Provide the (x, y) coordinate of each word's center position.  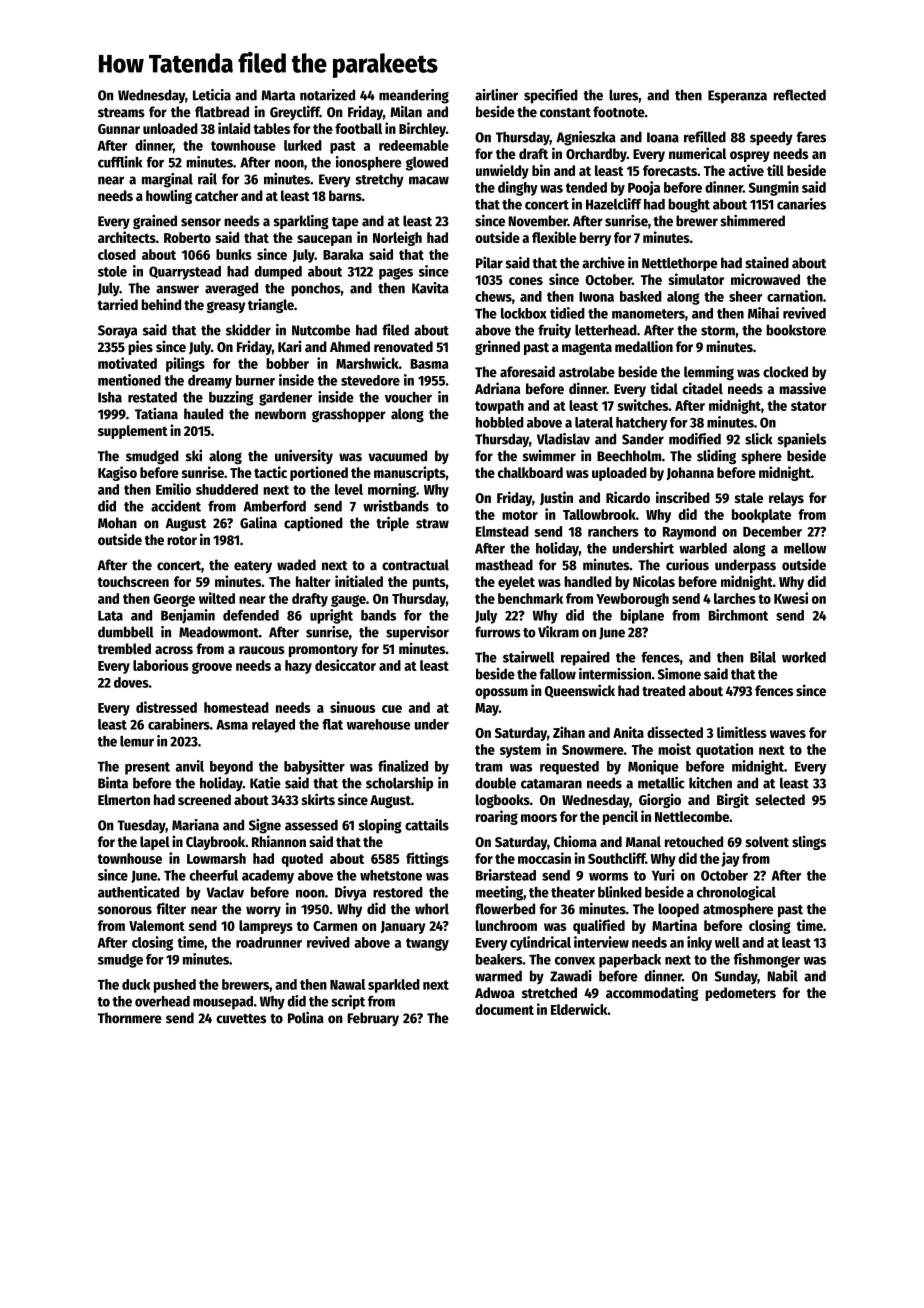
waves (788, 734)
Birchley (422, 129)
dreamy (210, 382)
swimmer (549, 456)
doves (131, 682)
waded (296, 565)
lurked (303, 145)
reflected (799, 95)
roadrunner (269, 942)
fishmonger (767, 960)
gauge (348, 601)
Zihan (569, 732)
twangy (427, 944)
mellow (805, 548)
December (772, 531)
